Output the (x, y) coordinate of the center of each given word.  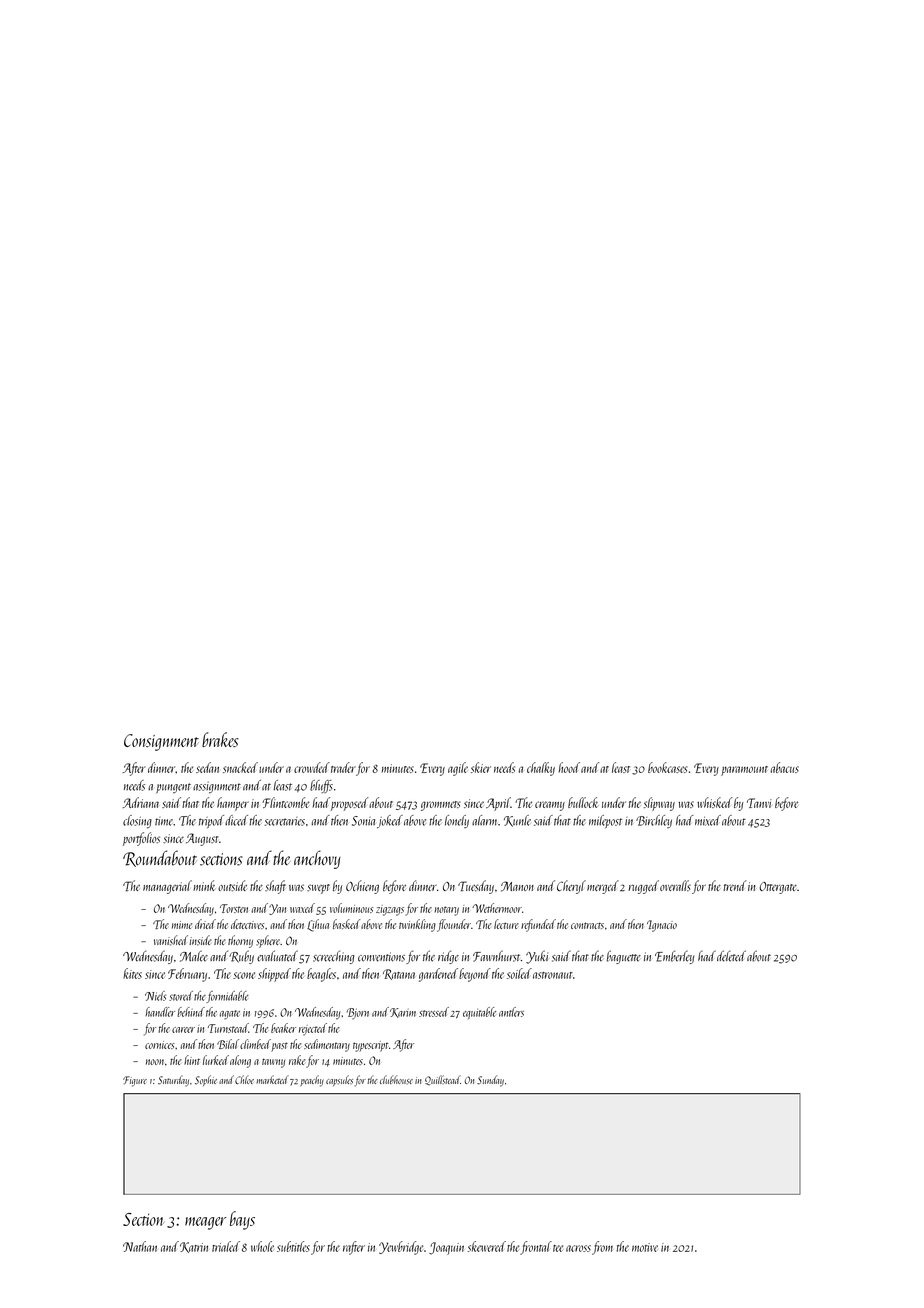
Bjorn (358, 1013)
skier (481, 767)
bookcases (667, 767)
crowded (312, 767)
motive (645, 1247)
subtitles (293, 1246)
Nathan (140, 1246)
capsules (339, 1080)
